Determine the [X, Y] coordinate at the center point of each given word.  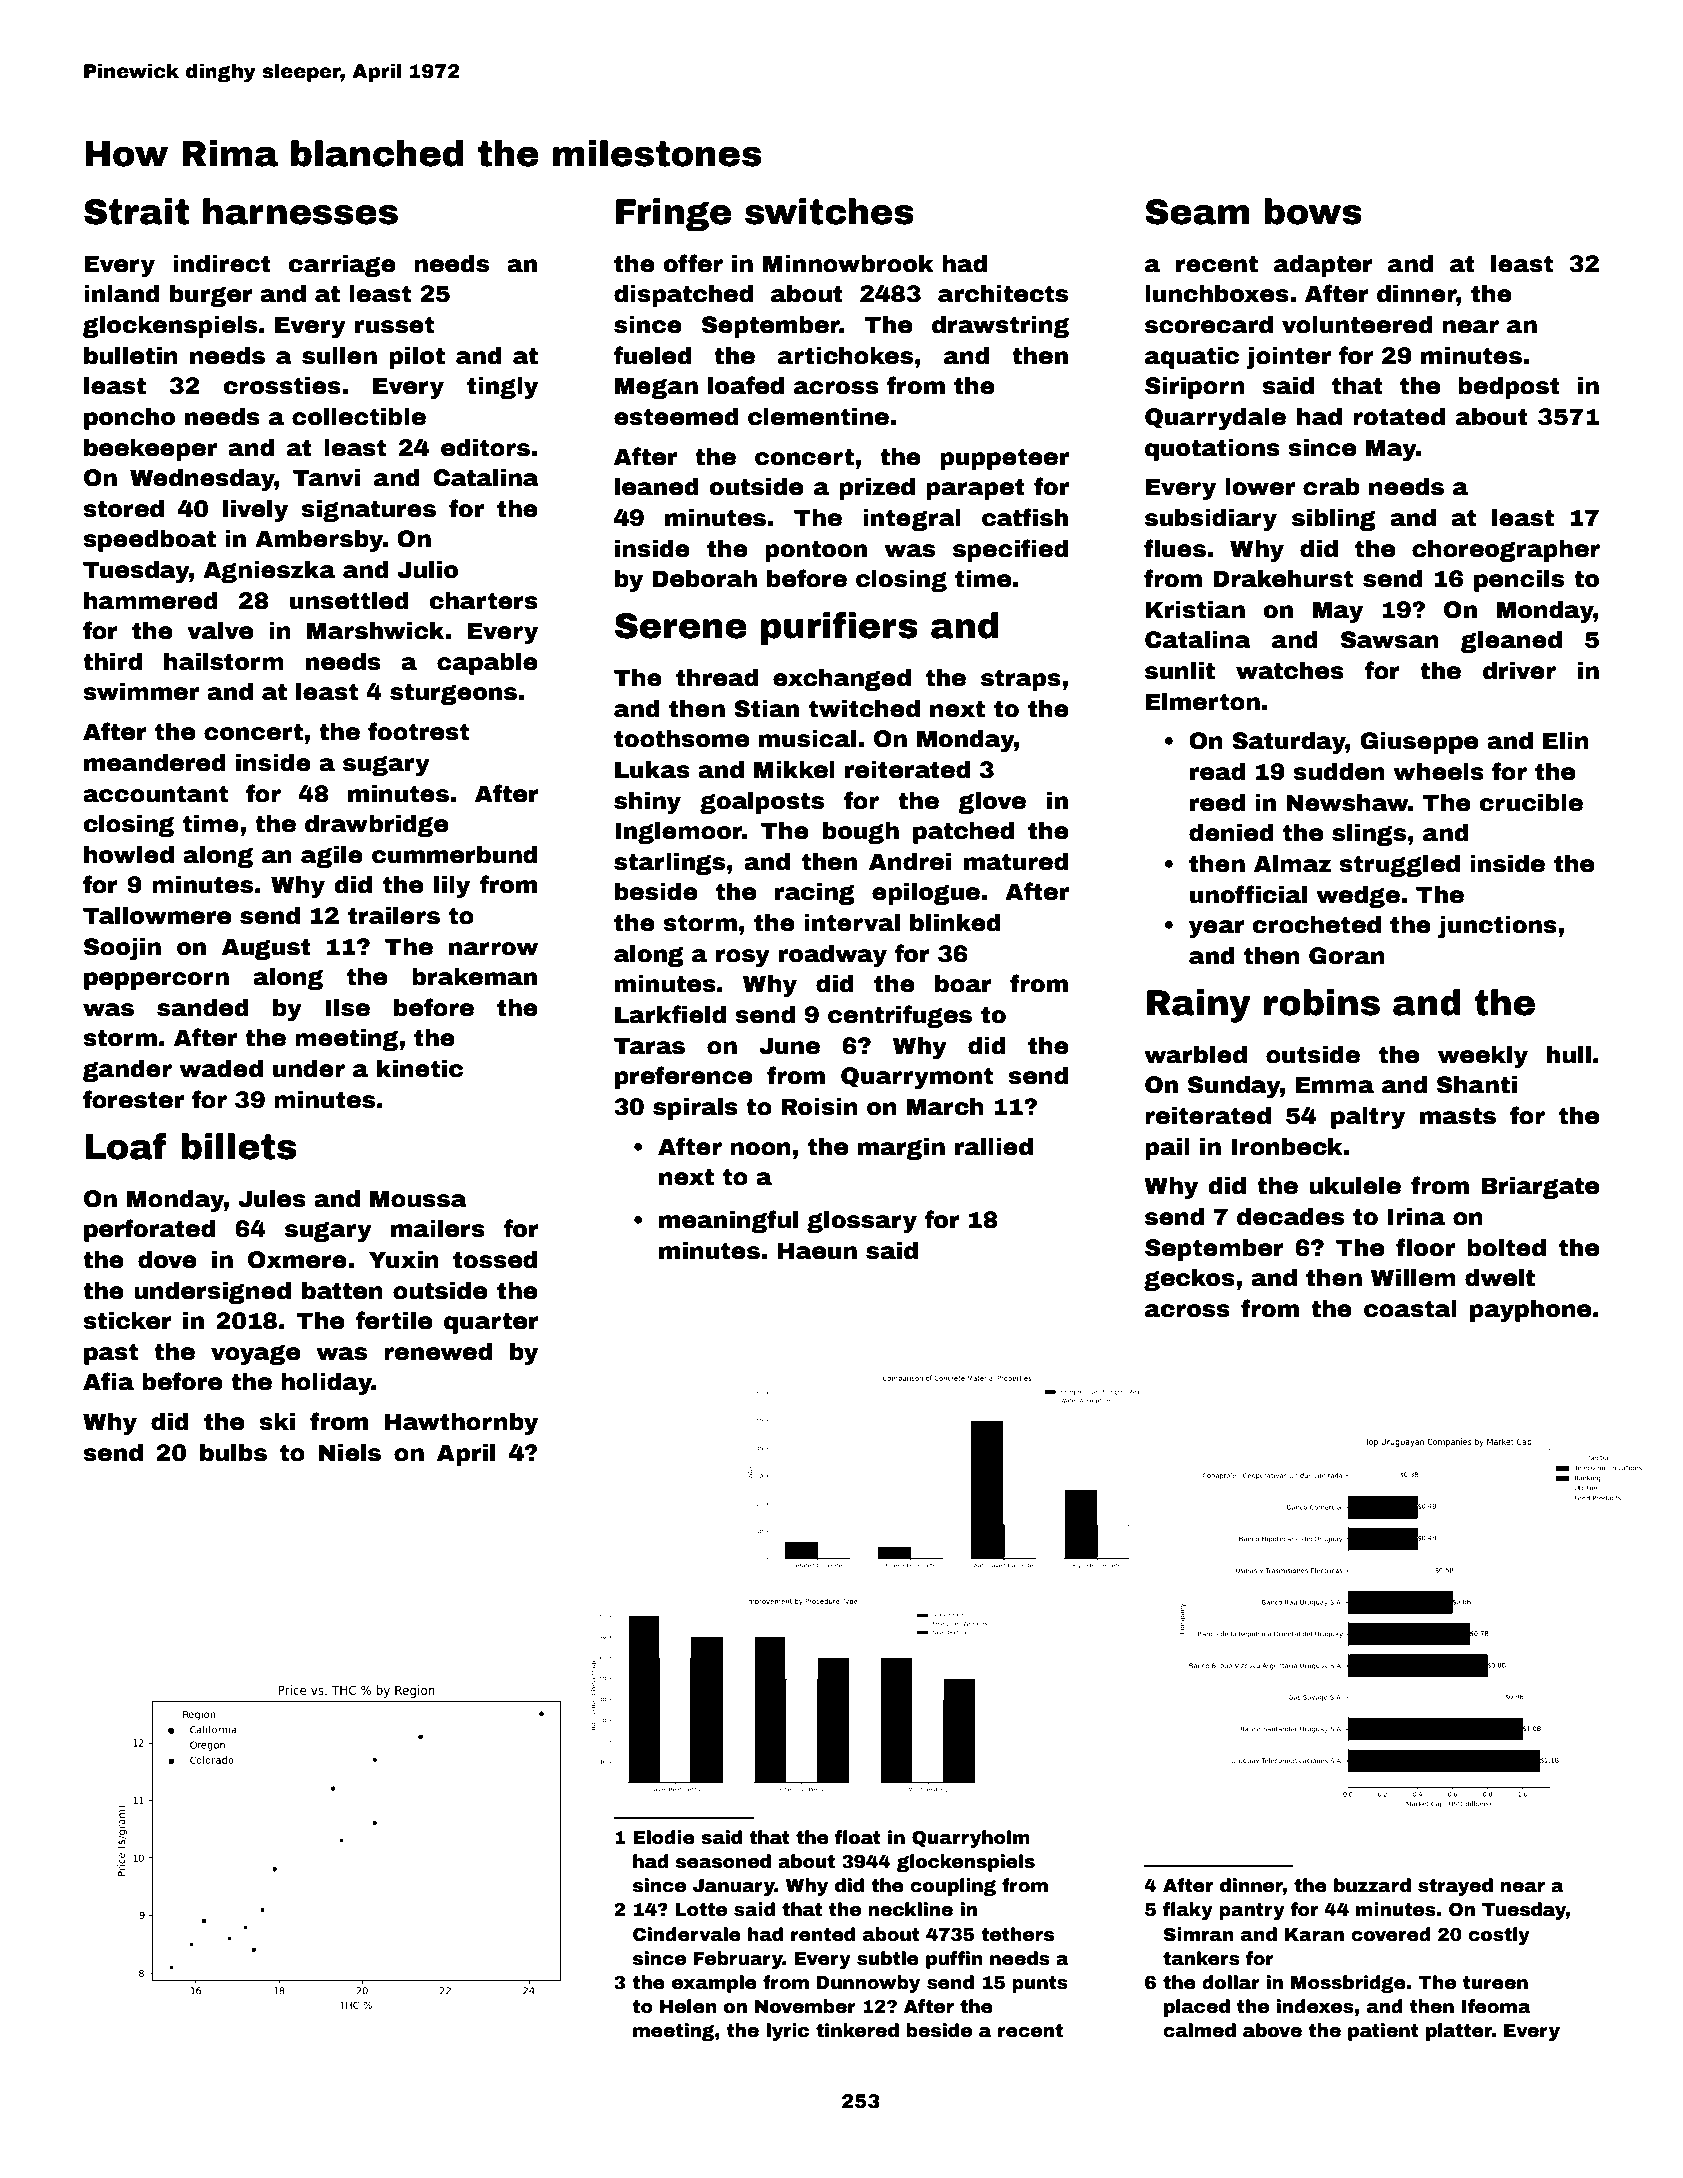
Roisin [819, 1107]
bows [1313, 211]
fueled [653, 355]
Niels [350, 1453]
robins [1322, 1002]
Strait [136, 211]
